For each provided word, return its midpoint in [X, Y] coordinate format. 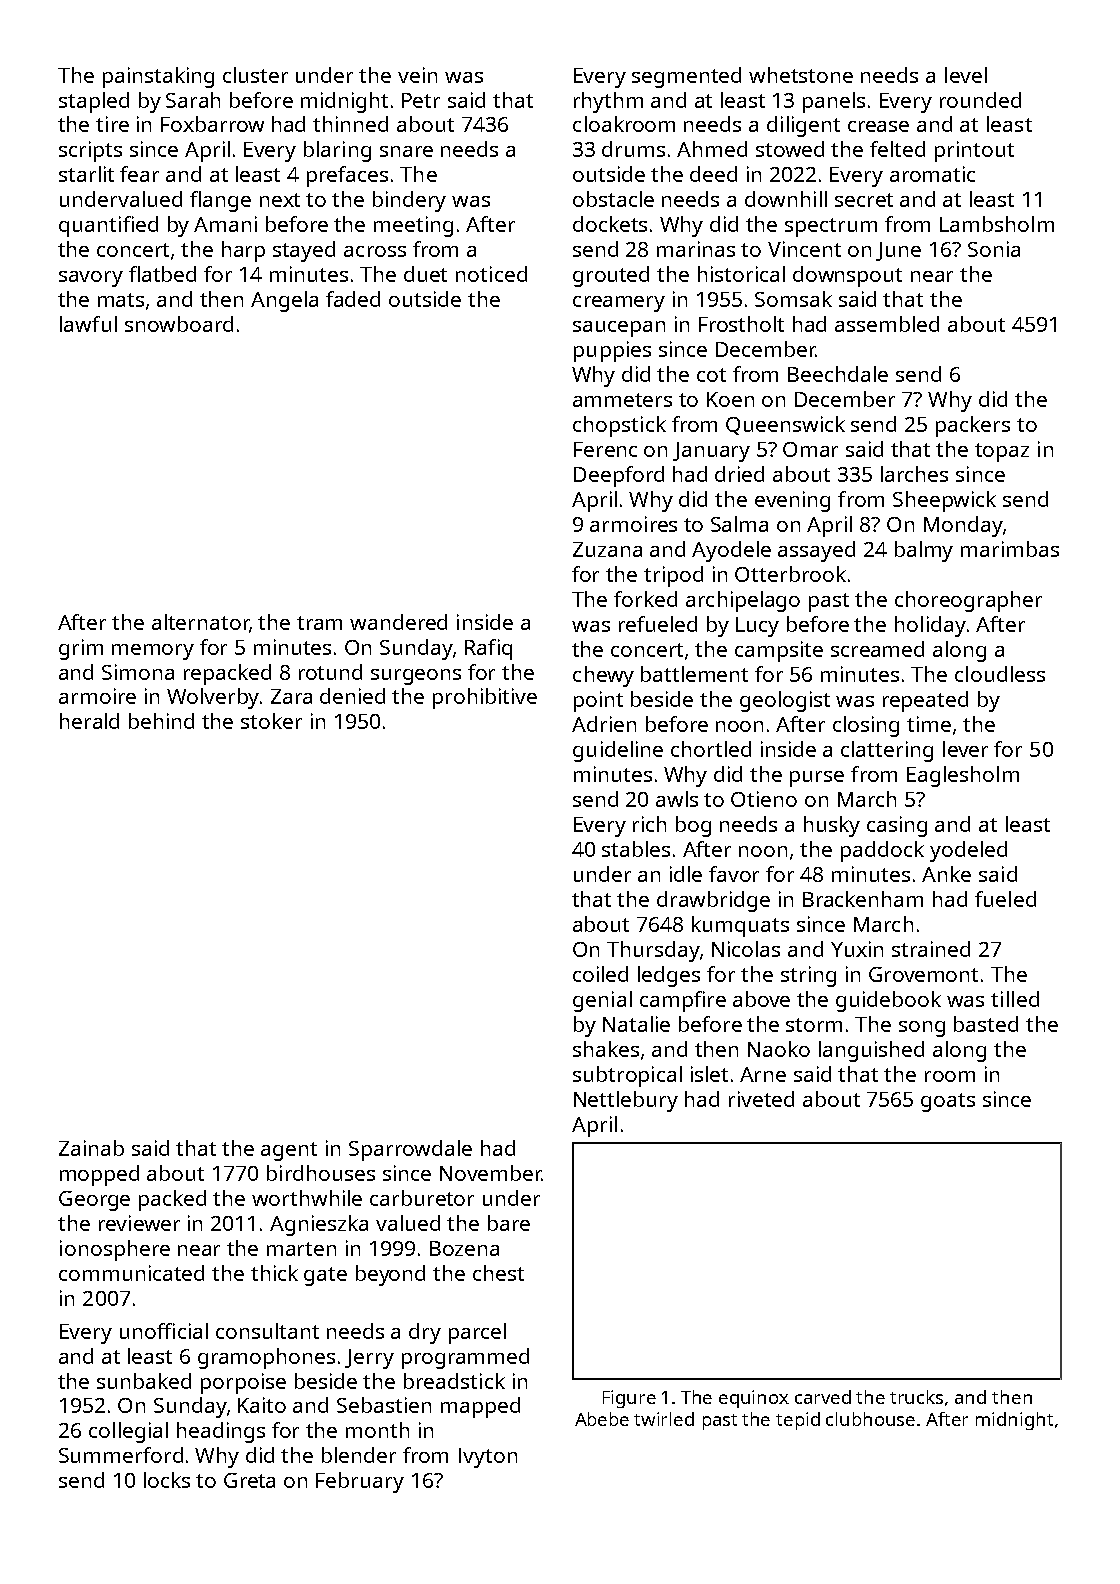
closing [866, 726]
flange [220, 201]
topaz [1002, 452]
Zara [291, 696]
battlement [694, 674]
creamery [619, 304]
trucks [916, 1397]
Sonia [994, 249]
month [377, 1430]
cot [711, 375]
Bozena [464, 1248]
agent [289, 1151]
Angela [284, 301]
